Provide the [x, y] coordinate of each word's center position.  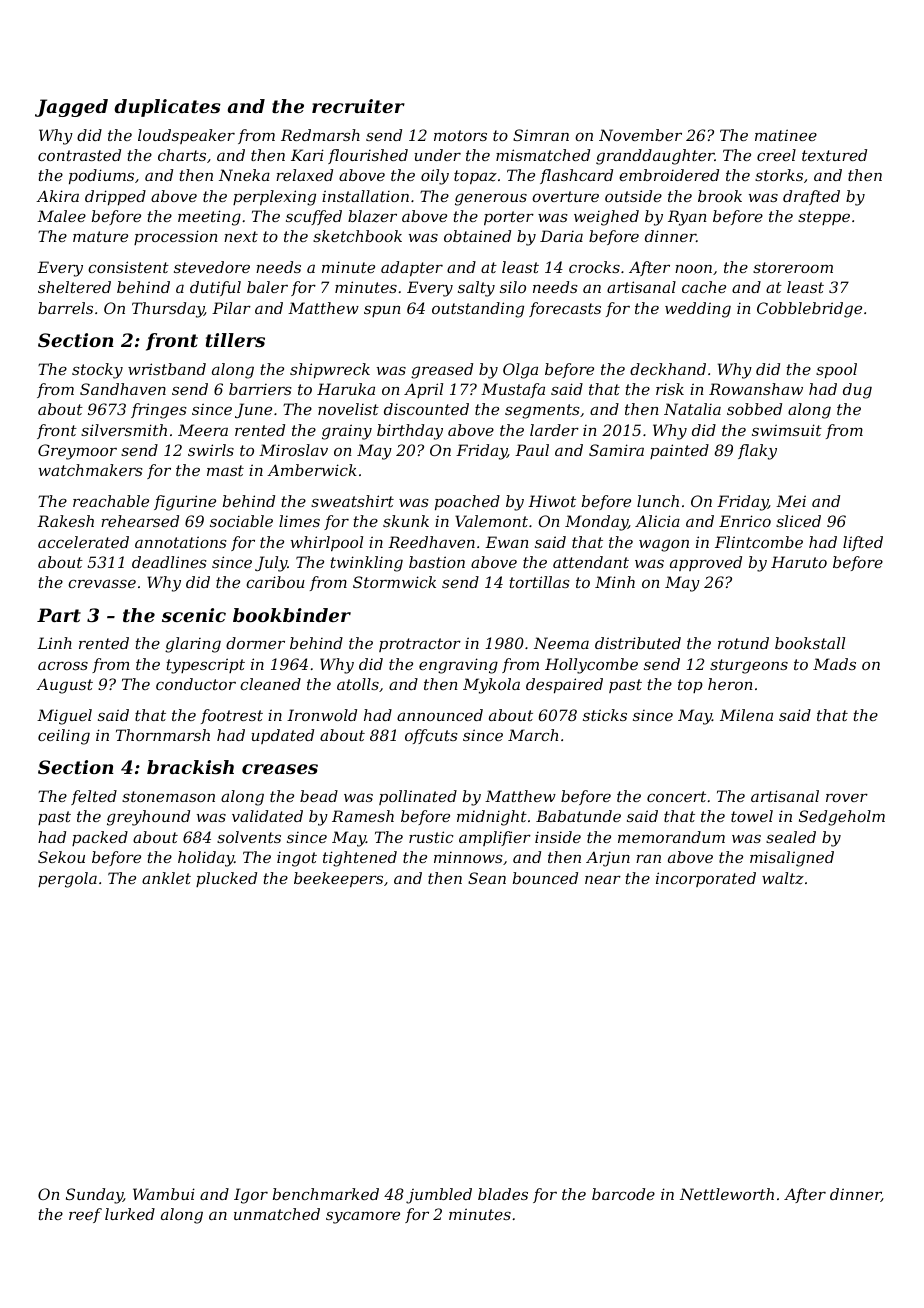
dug [857, 391]
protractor [420, 645]
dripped [115, 197]
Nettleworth [727, 1194]
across [63, 665]
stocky [97, 371]
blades [503, 1194]
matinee [786, 135]
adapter [412, 268]
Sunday [94, 1196]
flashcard [576, 176]
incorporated [706, 879]
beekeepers [338, 879]
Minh [615, 582]
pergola [67, 880]
